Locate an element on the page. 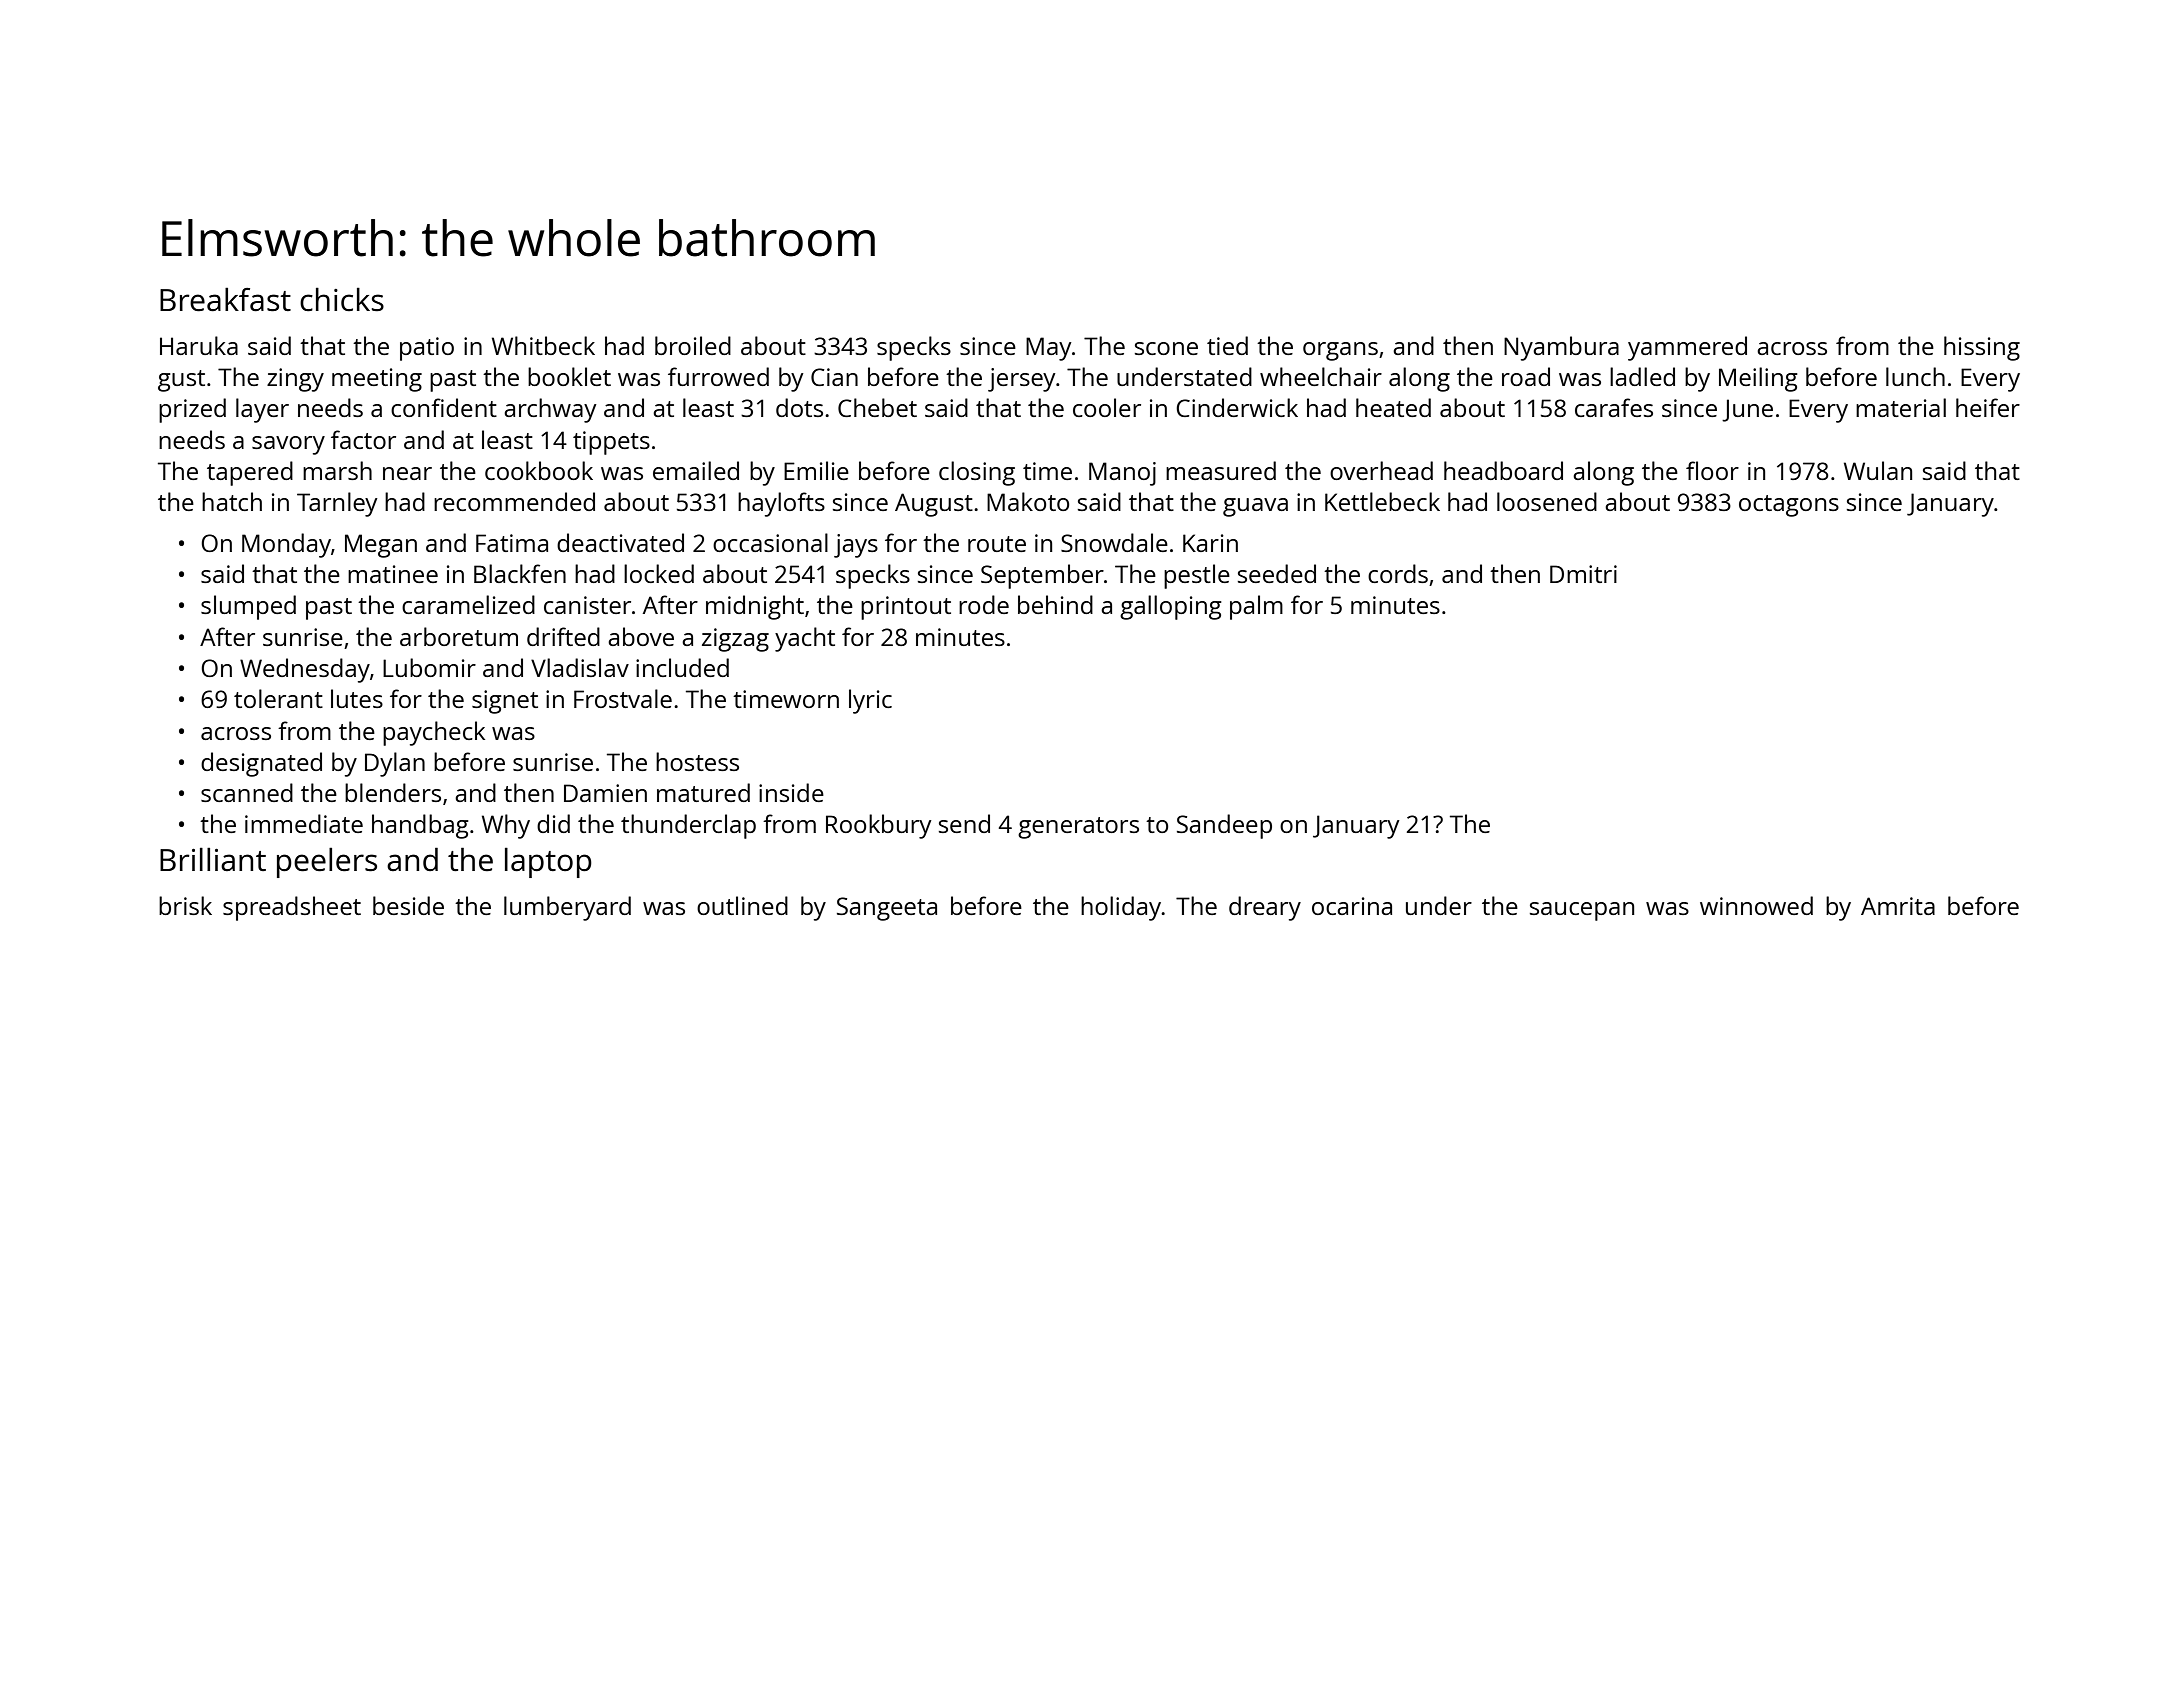 Image resolution: width=2178 pixels, height=1683 pixels. Wednesday is located at coordinates (305, 670).
